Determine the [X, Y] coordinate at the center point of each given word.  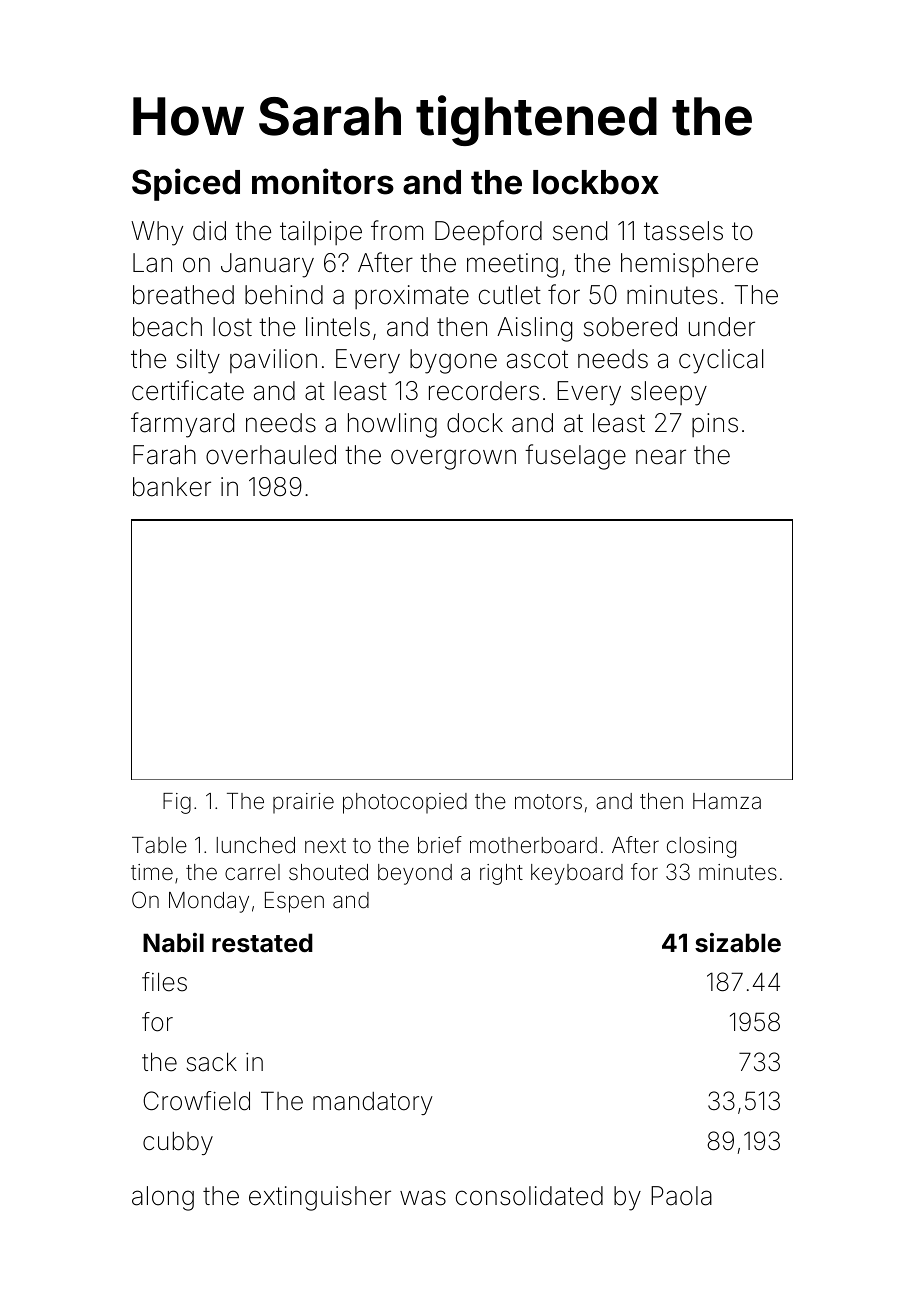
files [164, 982]
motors [548, 802]
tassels [683, 231]
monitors [323, 181]
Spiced [186, 184]
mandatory [373, 1103]
